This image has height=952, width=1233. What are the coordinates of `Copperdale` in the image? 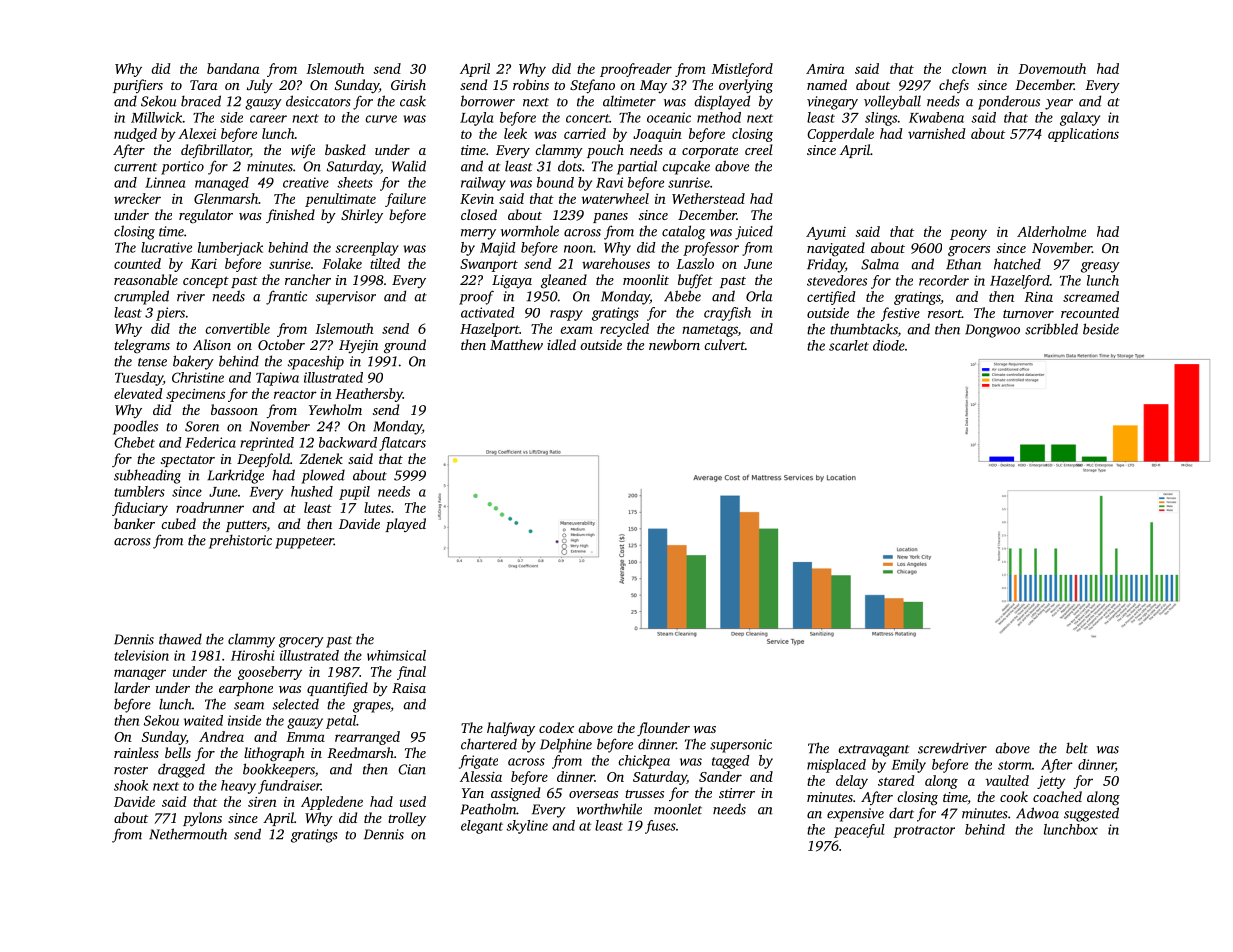 It's located at (840, 135).
